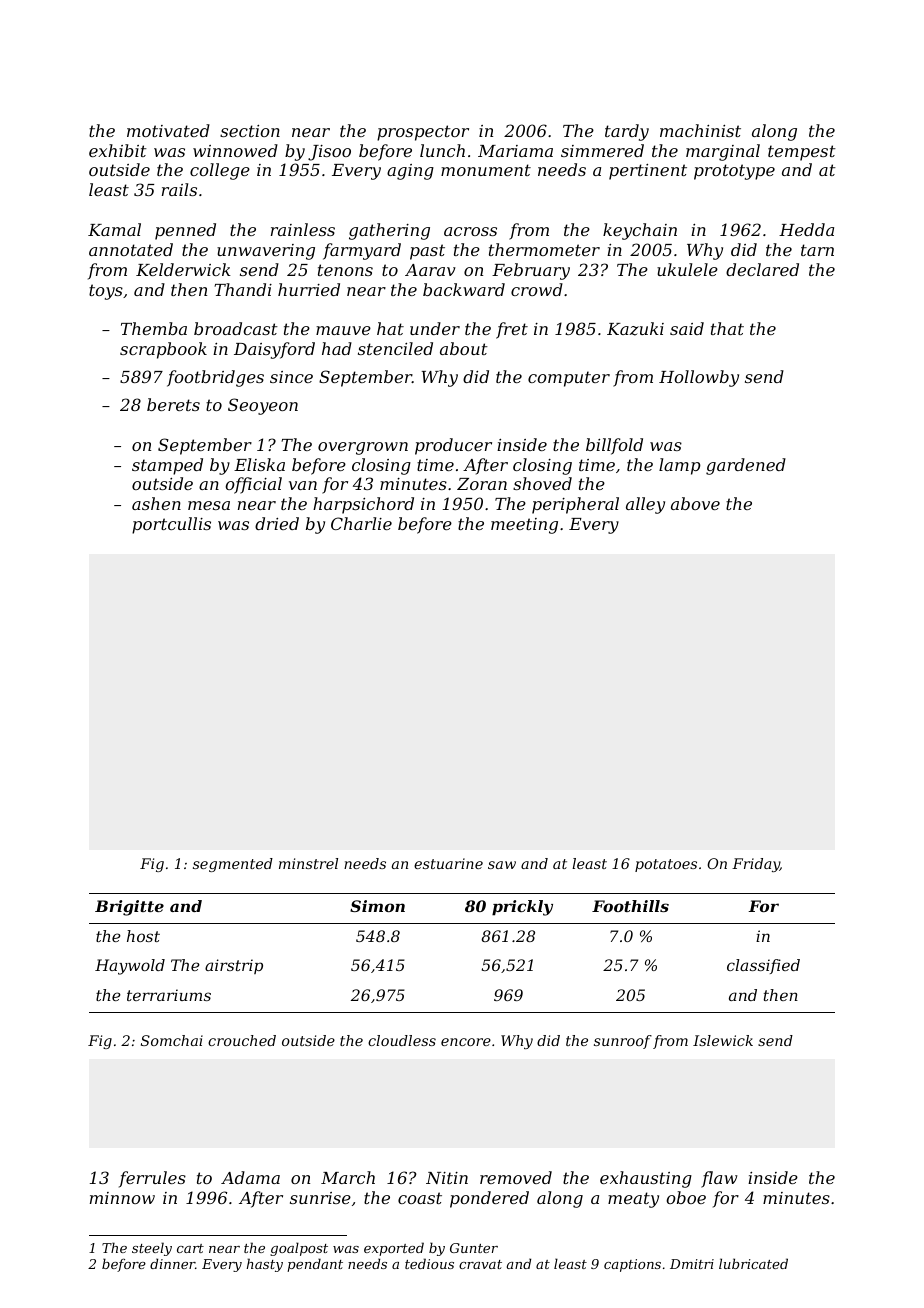  Describe the element at coordinates (502, 865) in the screenshot. I see `saw` at that location.
